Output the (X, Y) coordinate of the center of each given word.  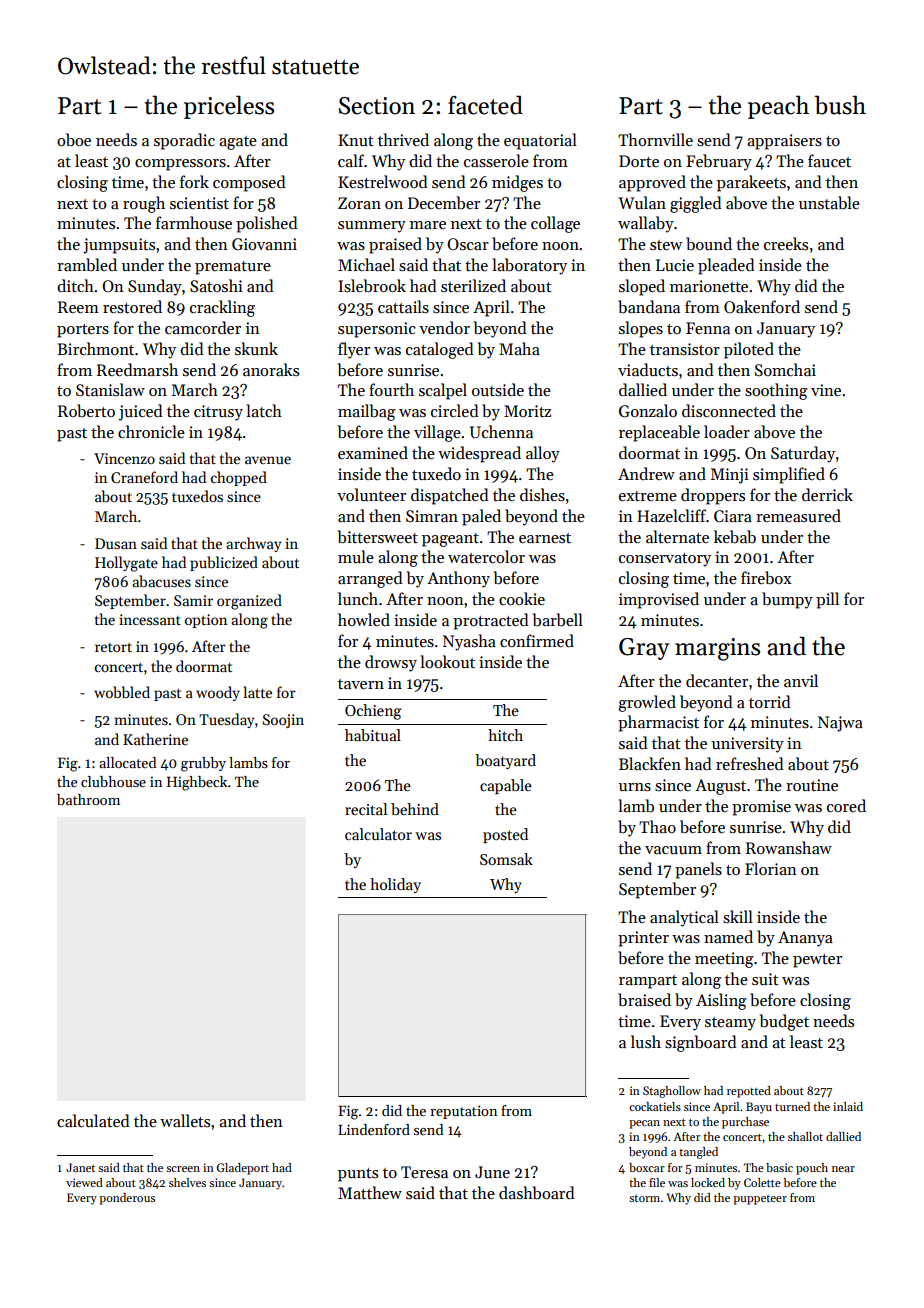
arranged (370, 579)
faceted (485, 105)
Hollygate (126, 564)
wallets (185, 1120)
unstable (829, 202)
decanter (717, 680)
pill (827, 600)
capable (506, 786)
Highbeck (197, 783)
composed (249, 183)
